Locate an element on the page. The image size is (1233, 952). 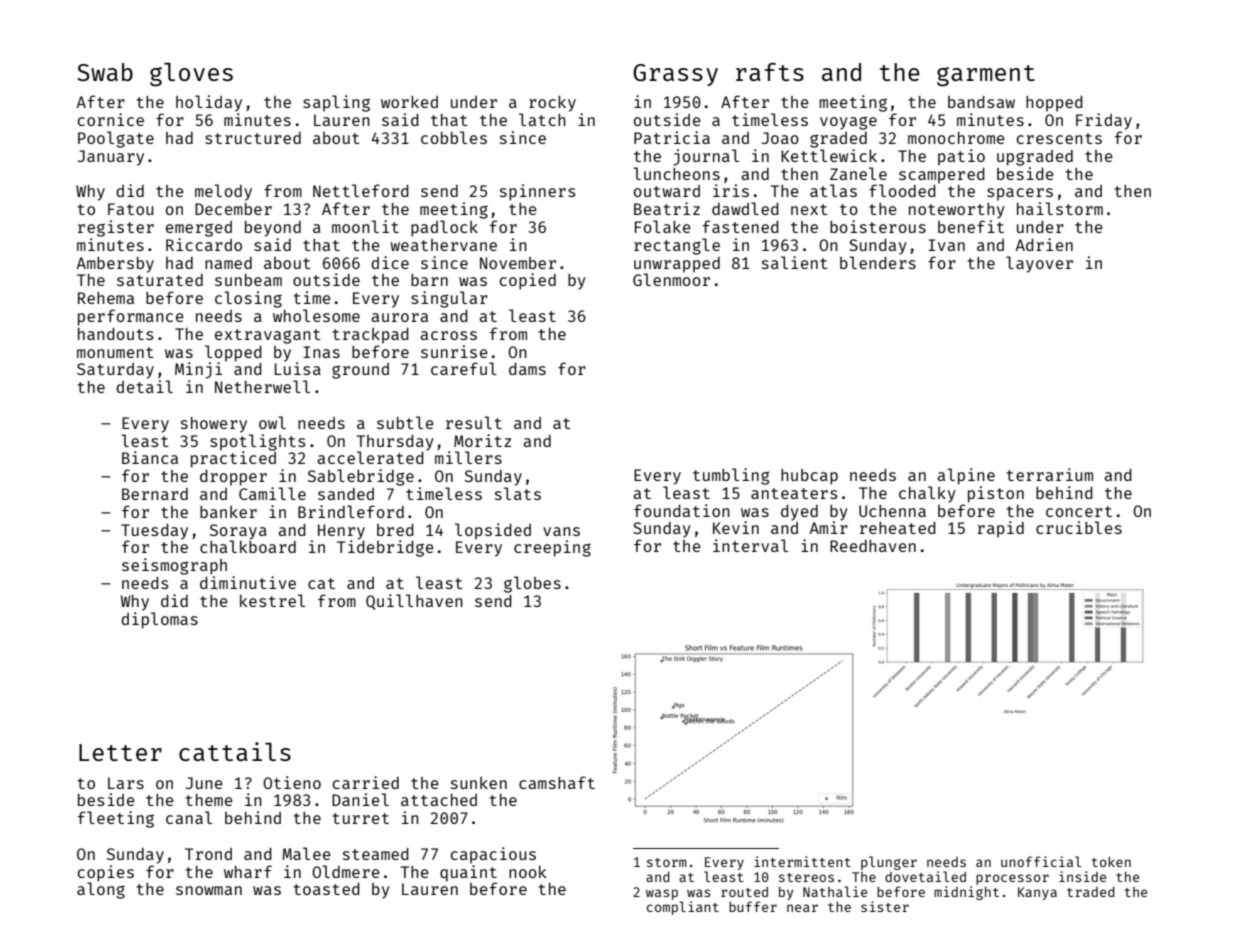
along is located at coordinates (101, 890).
